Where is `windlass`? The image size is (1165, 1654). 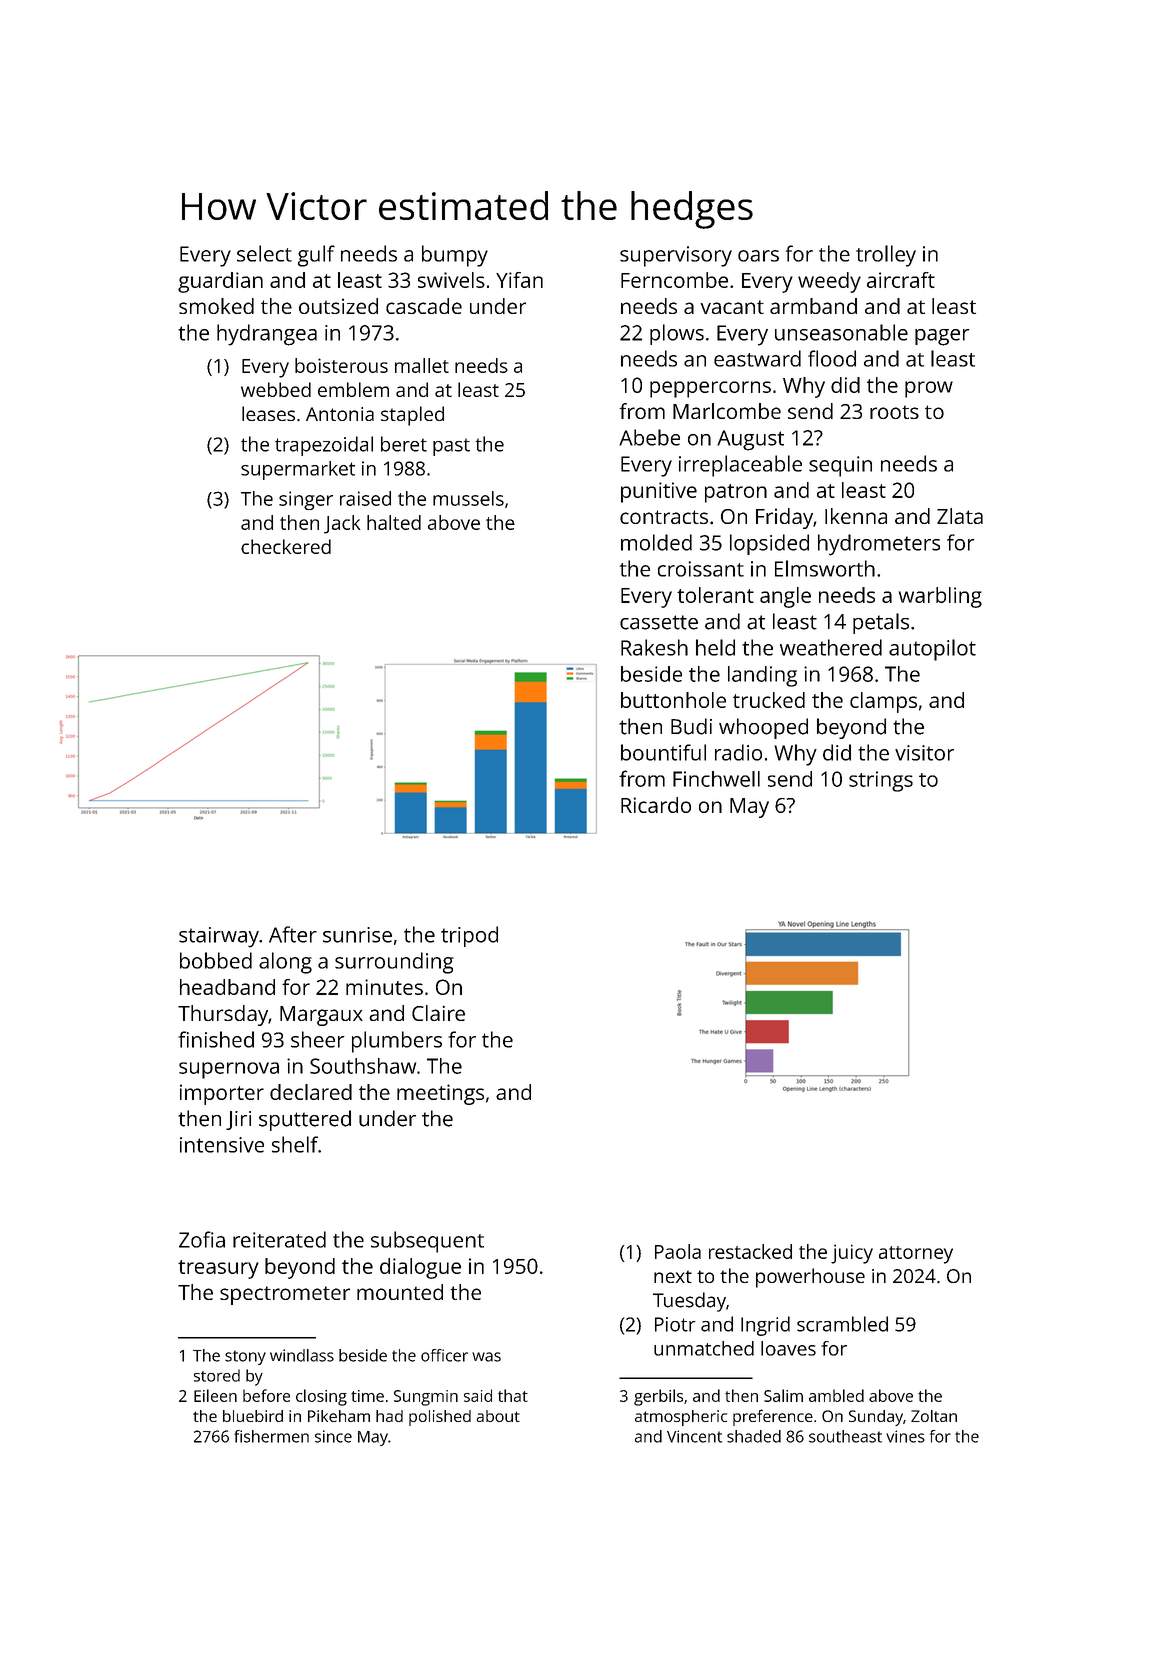
windlass is located at coordinates (302, 1355).
